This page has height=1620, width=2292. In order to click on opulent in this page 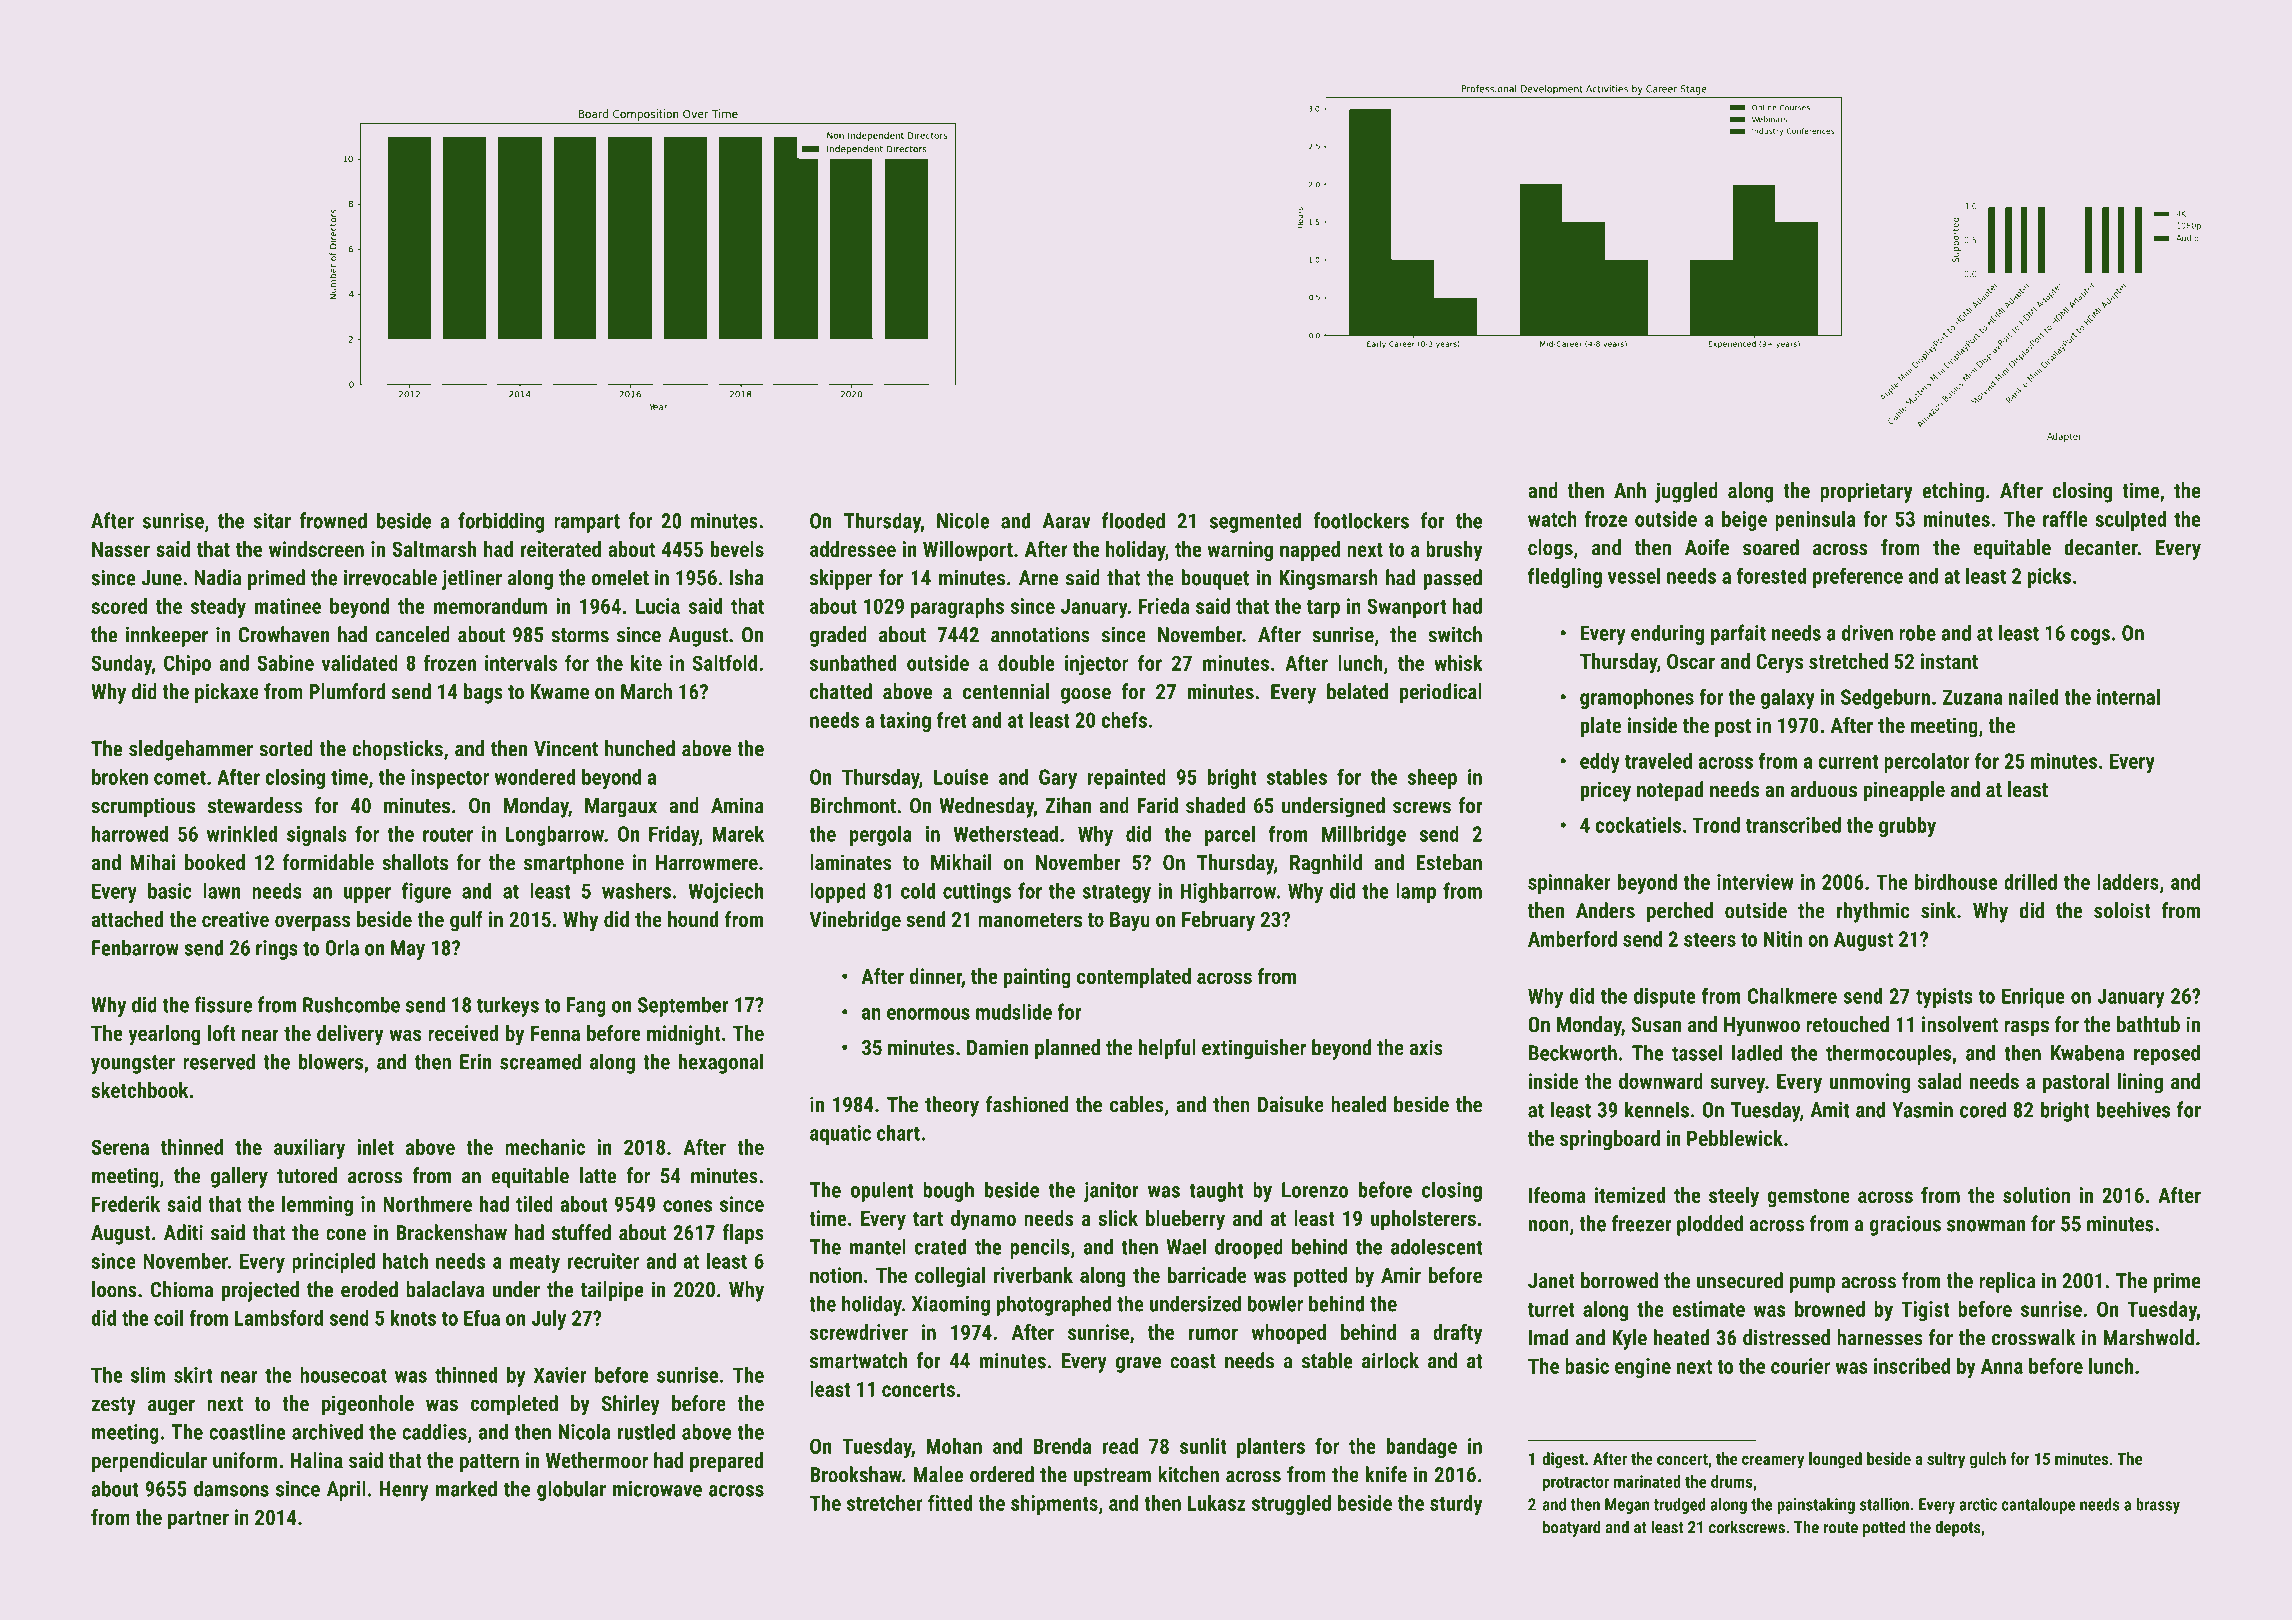, I will do `click(882, 1191)`.
